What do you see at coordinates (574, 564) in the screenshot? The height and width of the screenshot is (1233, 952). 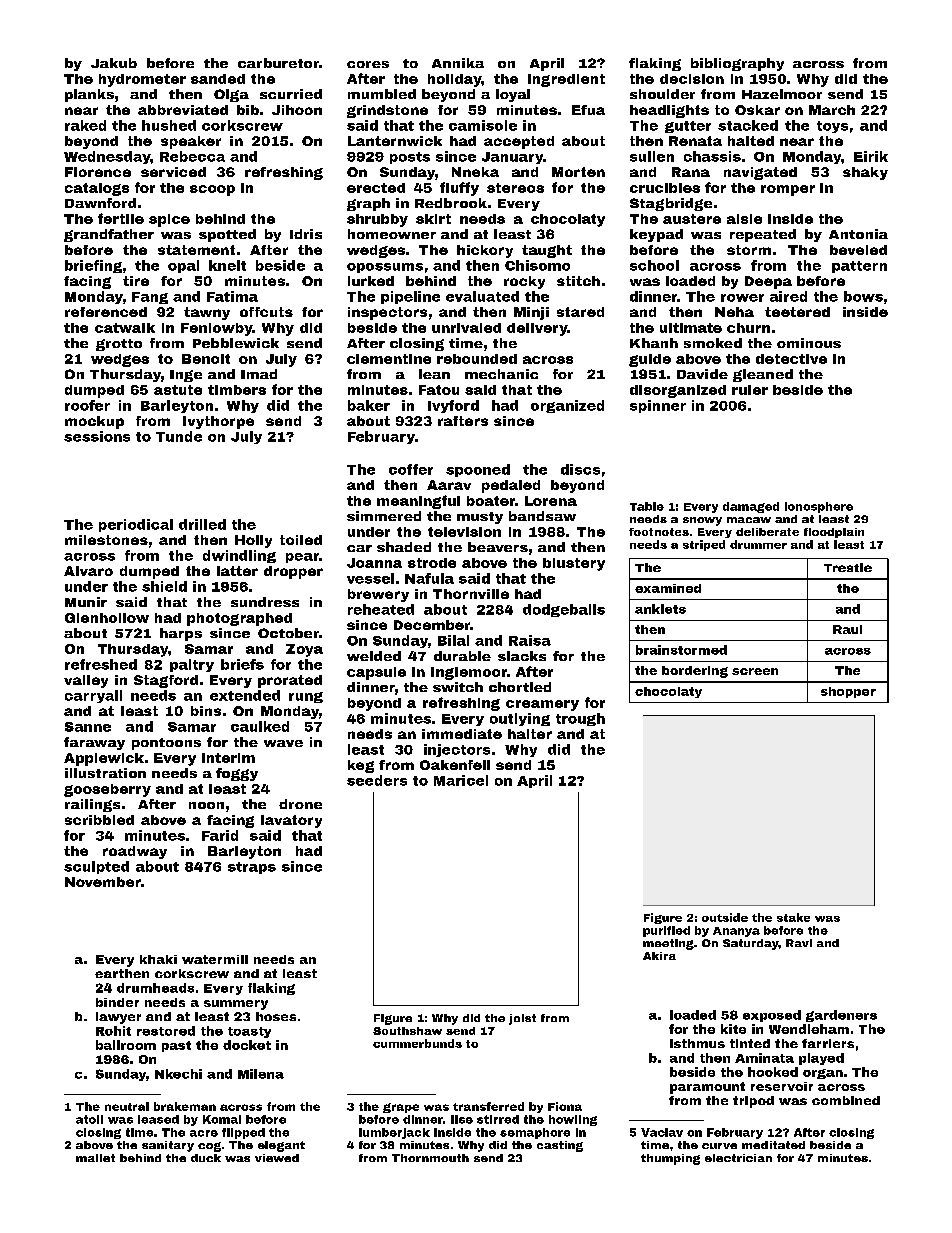 I see `blustery` at bounding box center [574, 564].
